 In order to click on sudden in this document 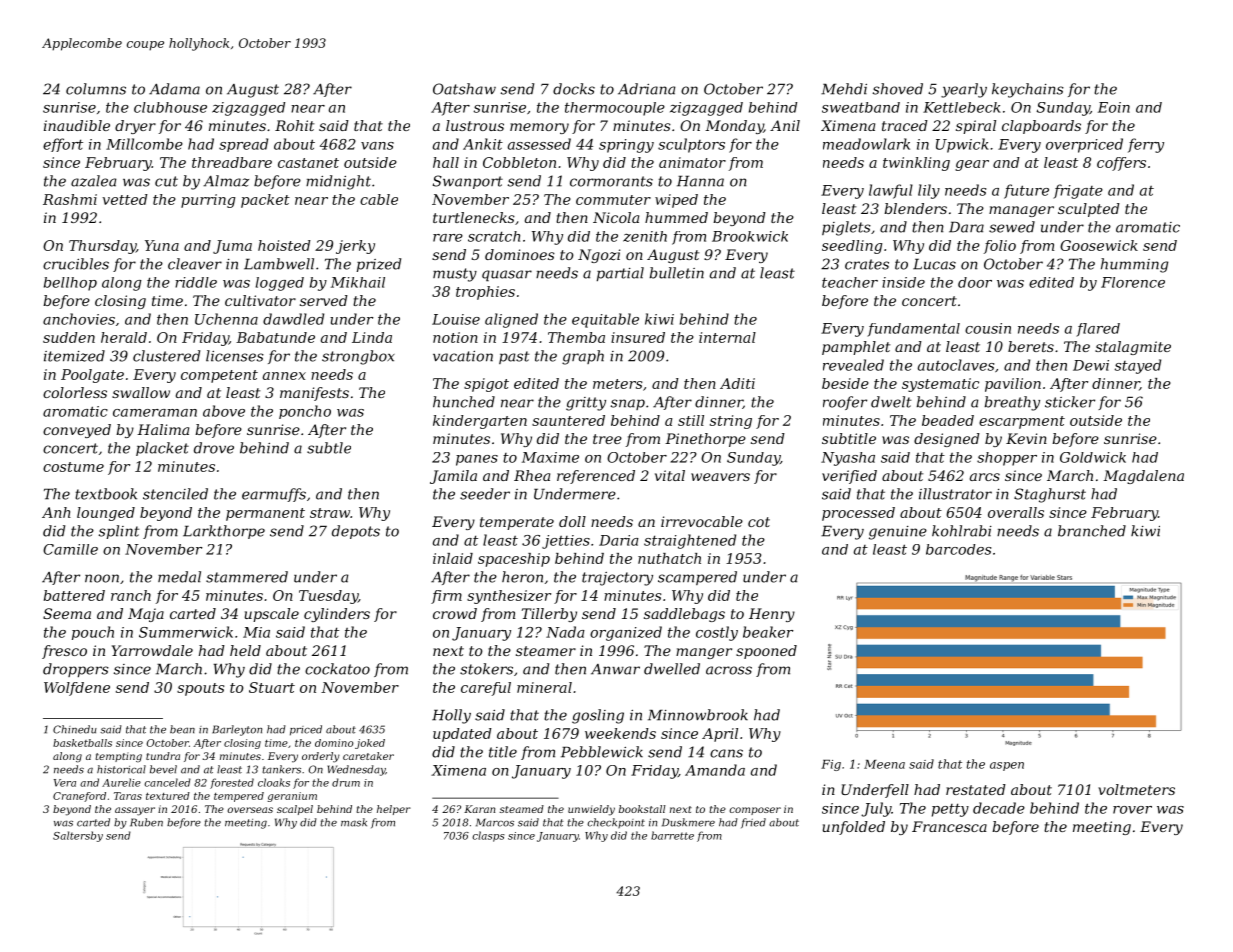, I will do `click(69, 337)`.
